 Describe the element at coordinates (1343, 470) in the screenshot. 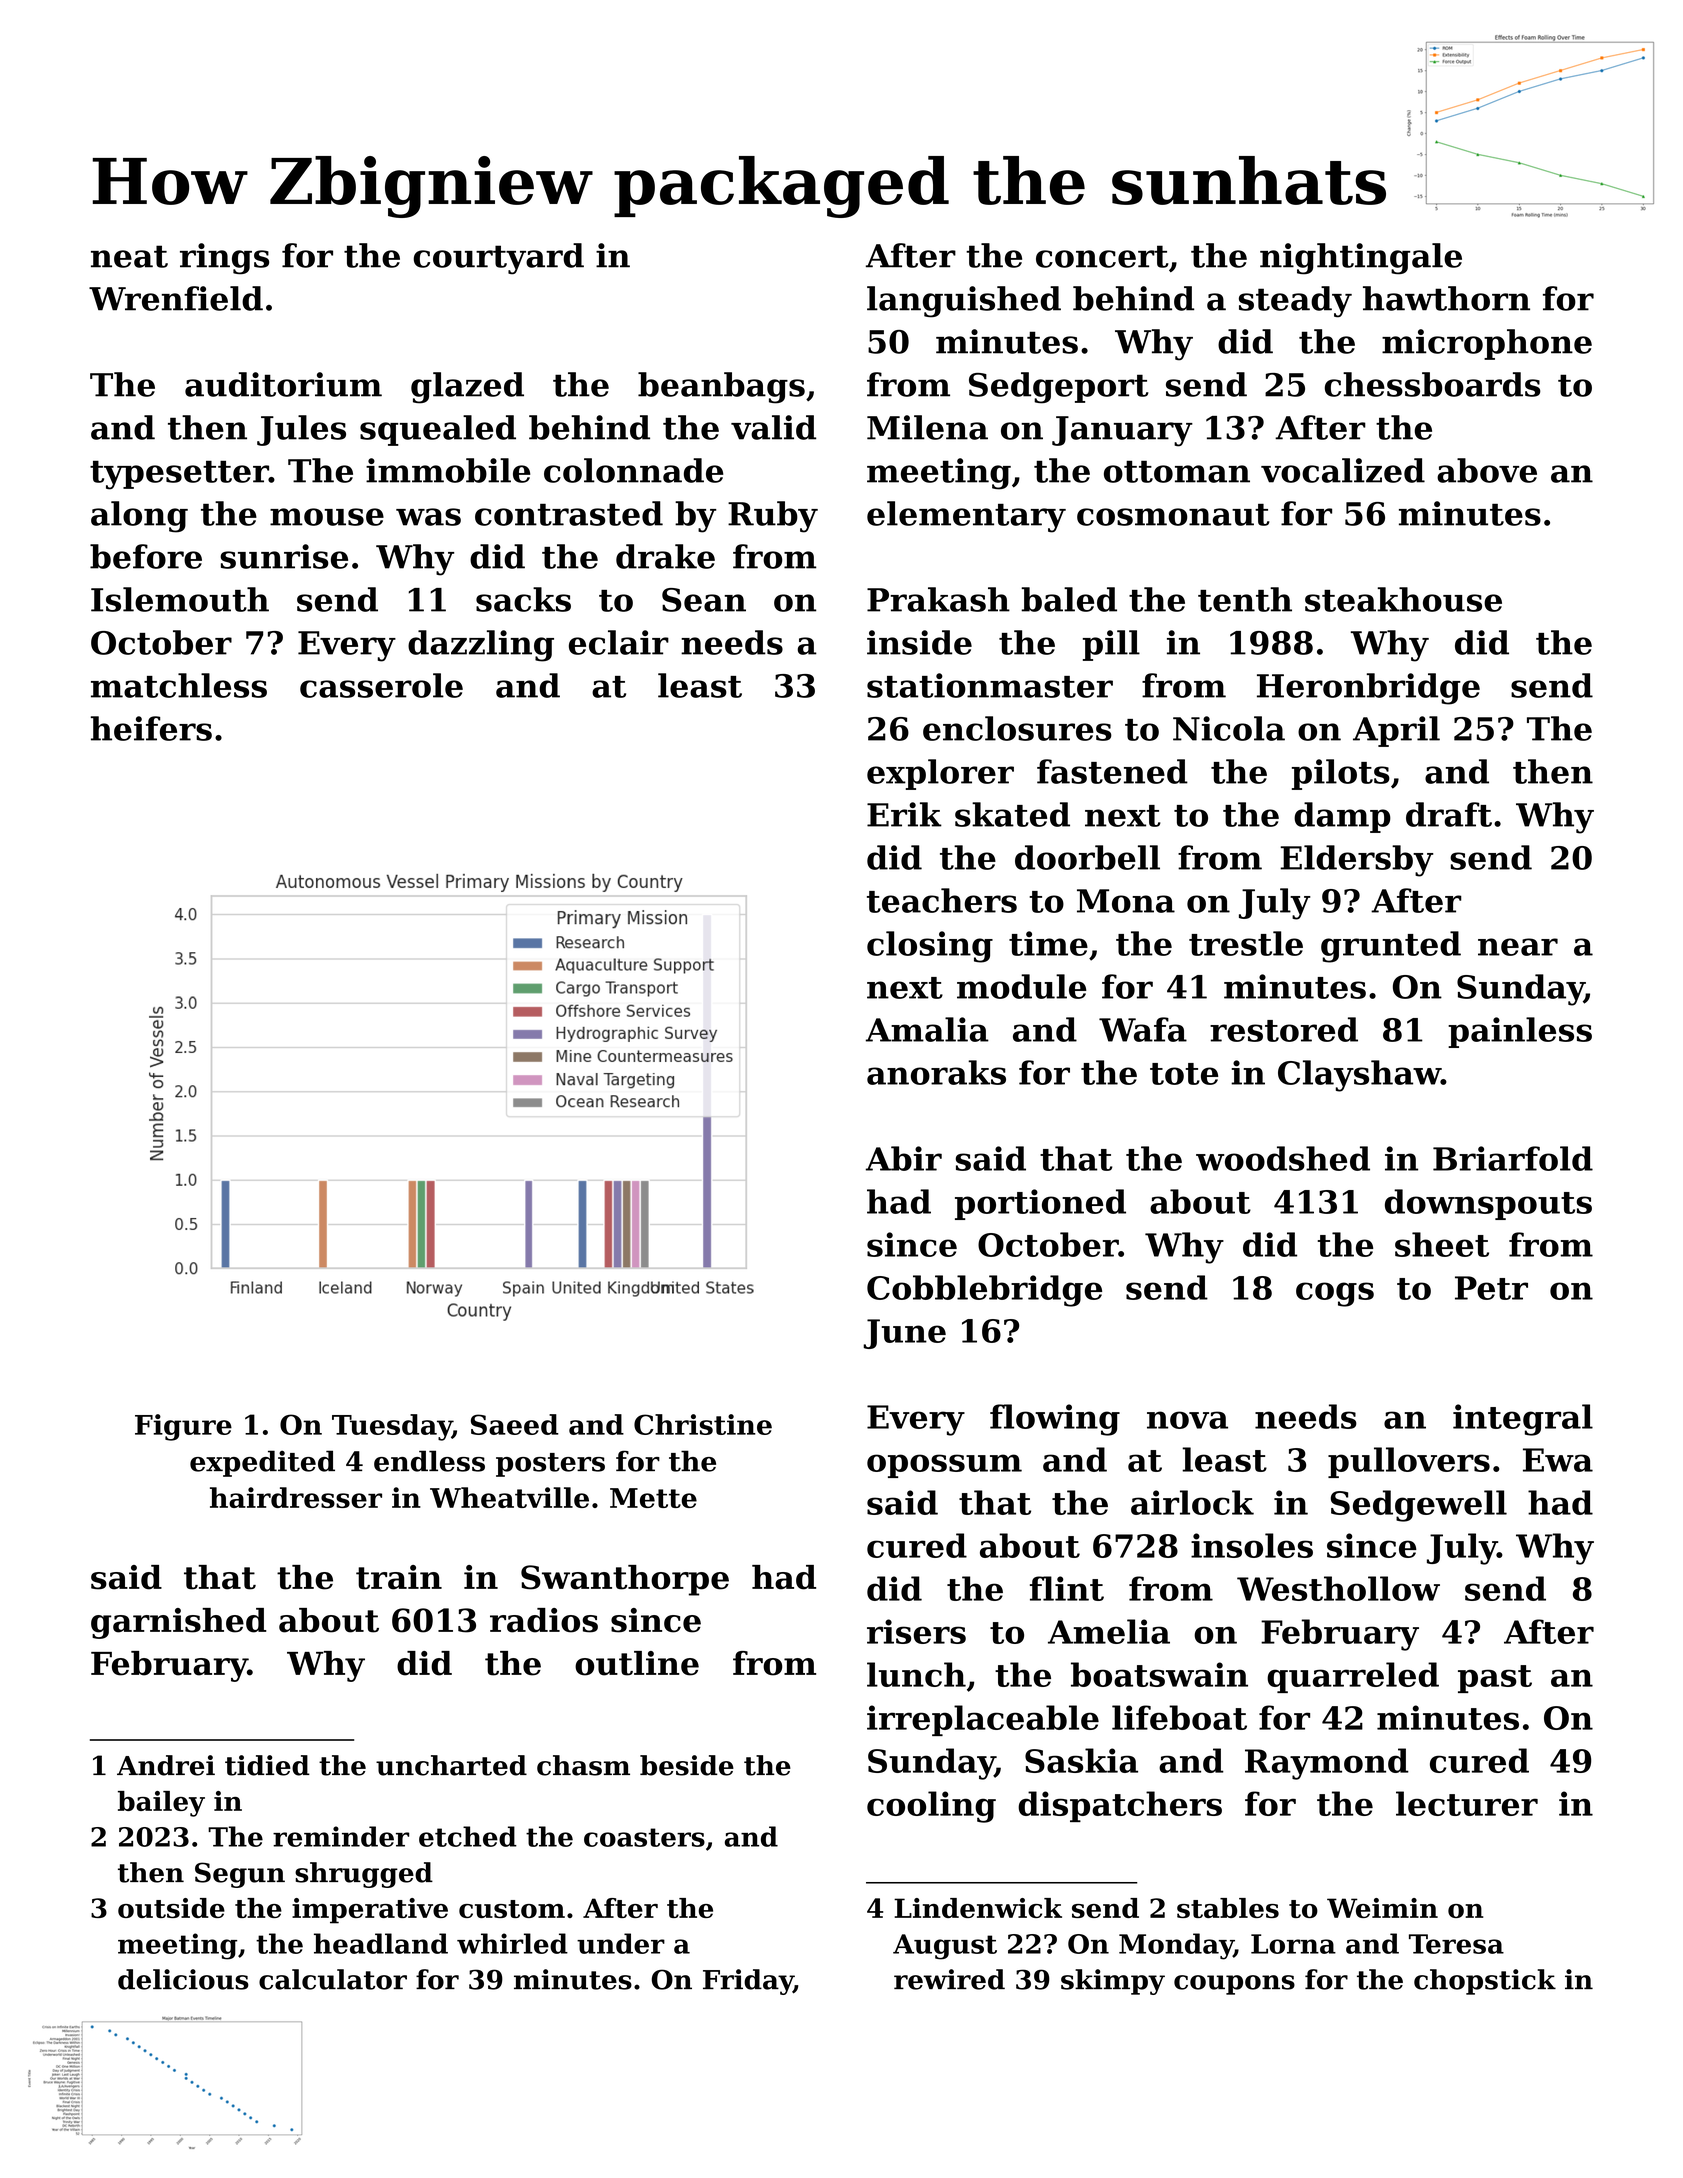

I see `vocalized` at that location.
